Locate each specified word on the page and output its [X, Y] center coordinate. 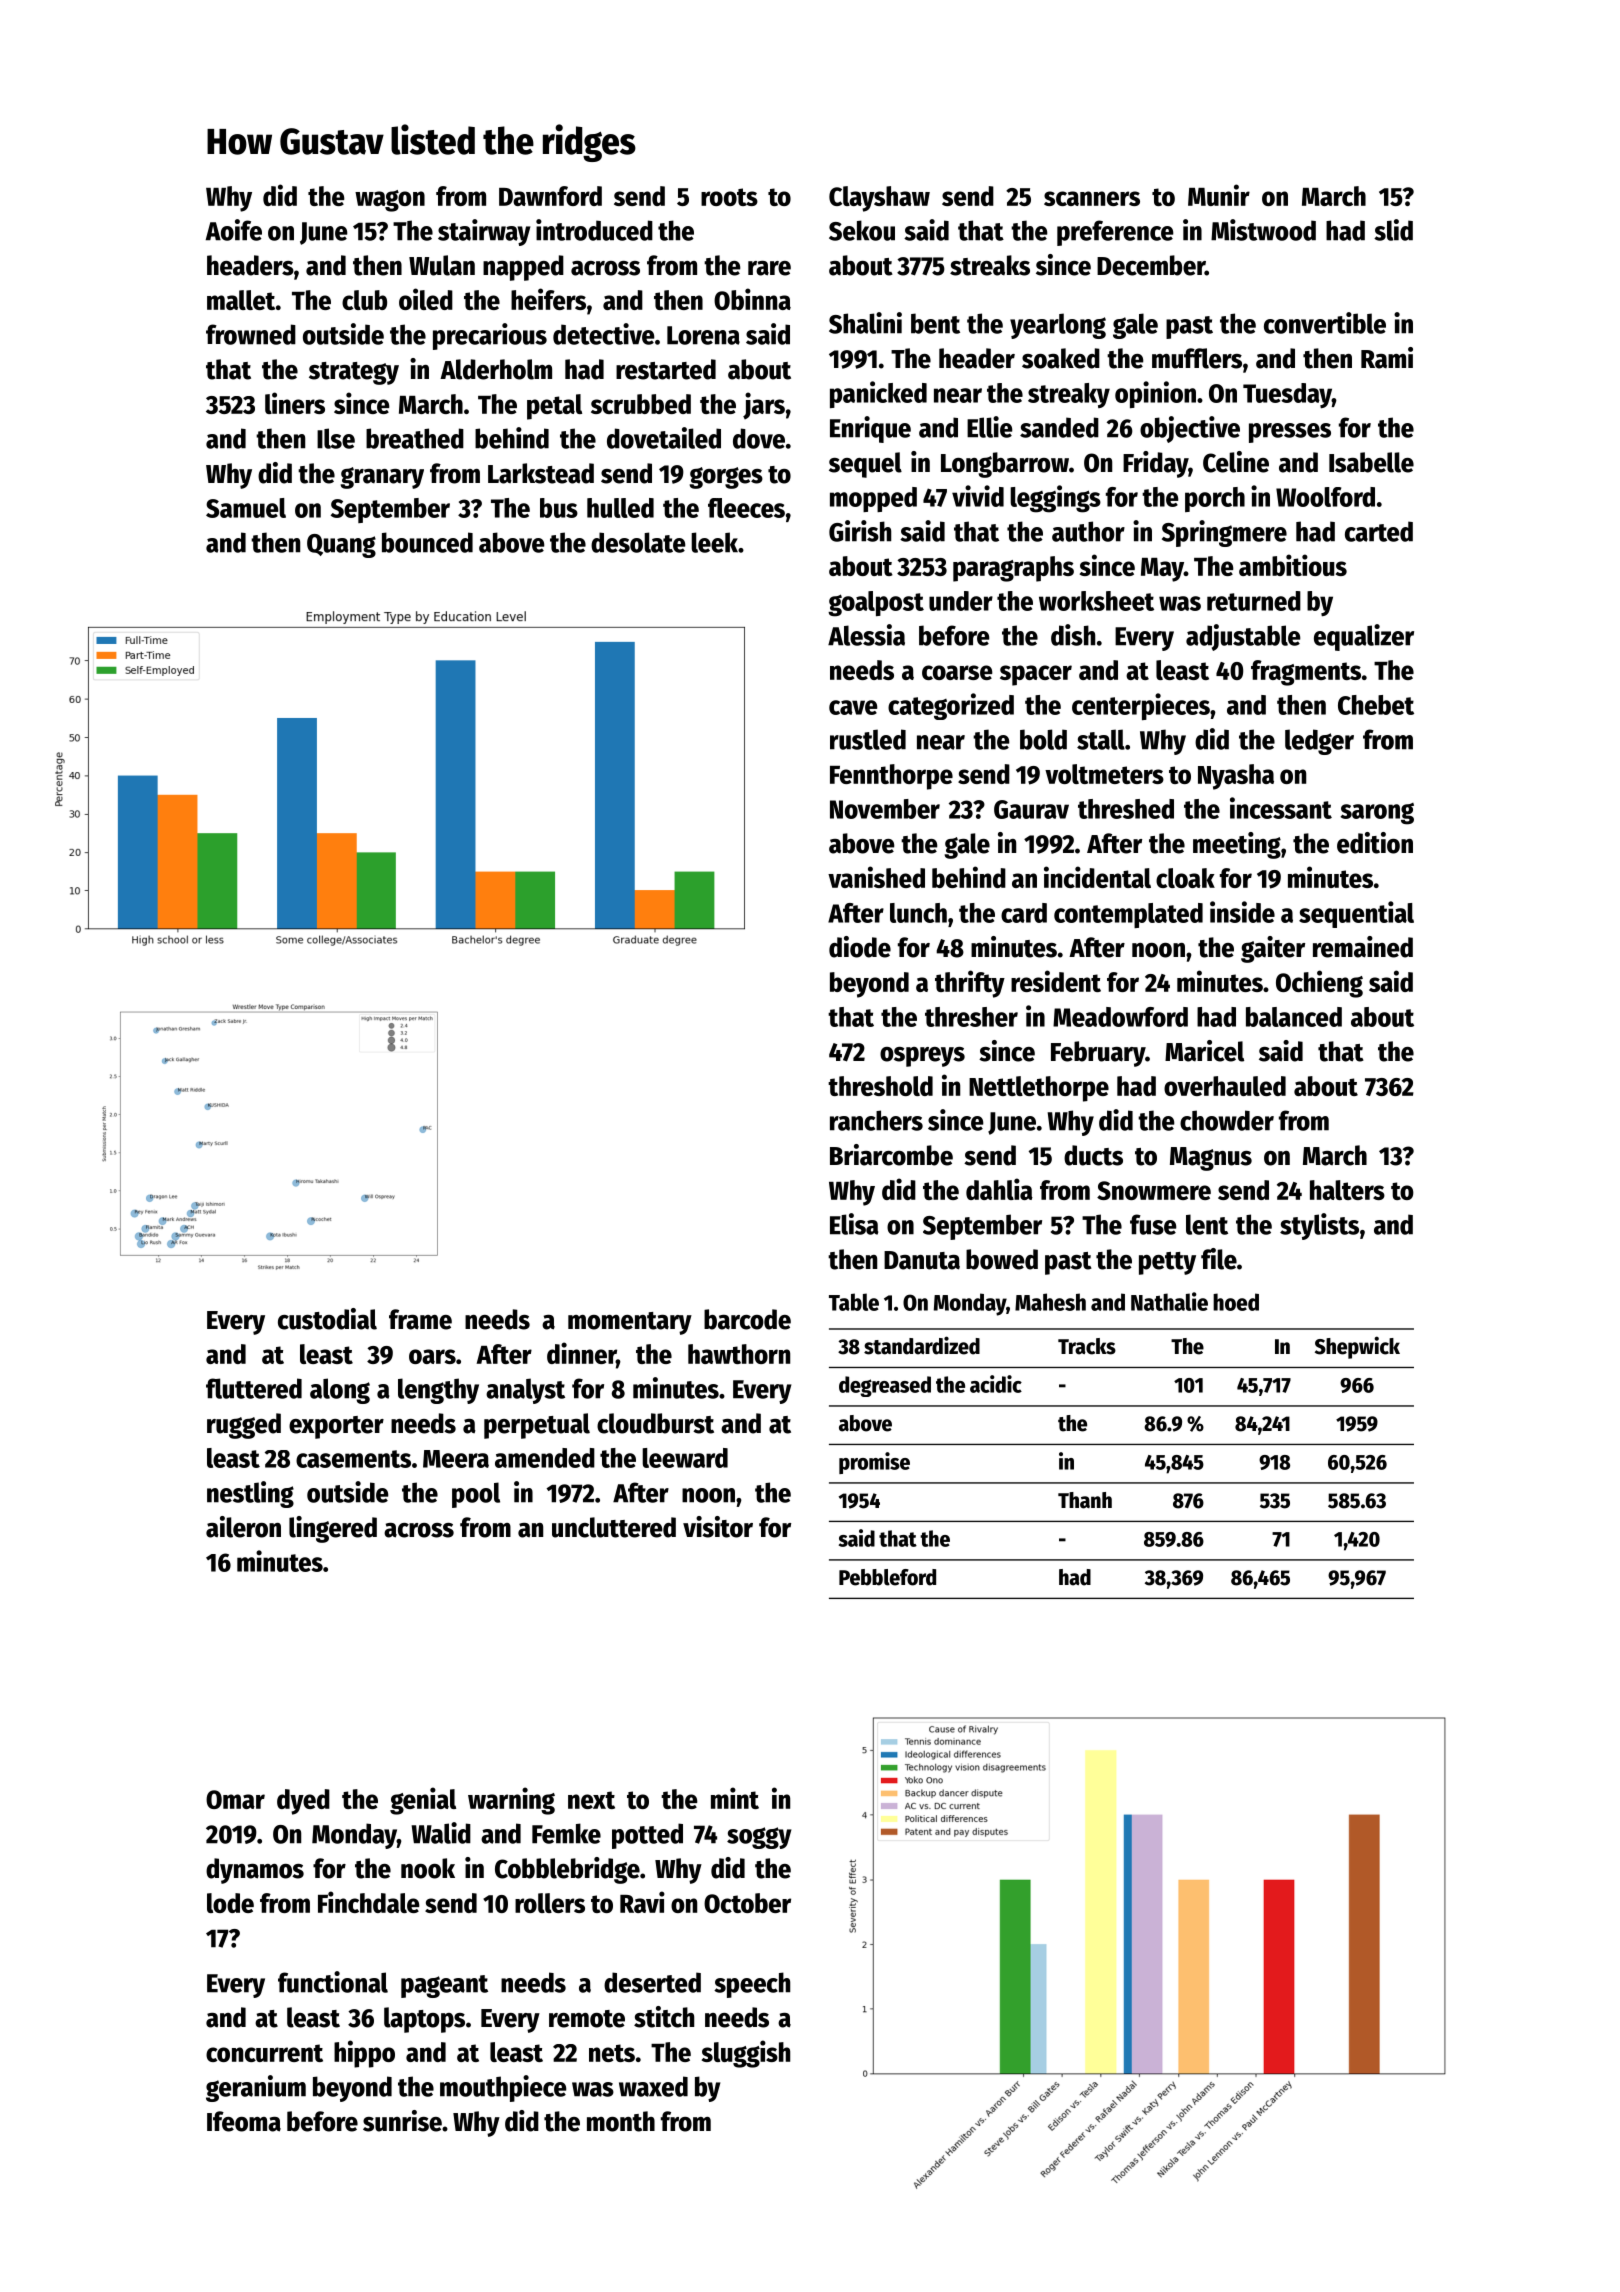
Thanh [1085, 1500]
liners [295, 403]
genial [423, 1801]
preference [1115, 233]
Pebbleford [887, 1577]
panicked [878, 394]
